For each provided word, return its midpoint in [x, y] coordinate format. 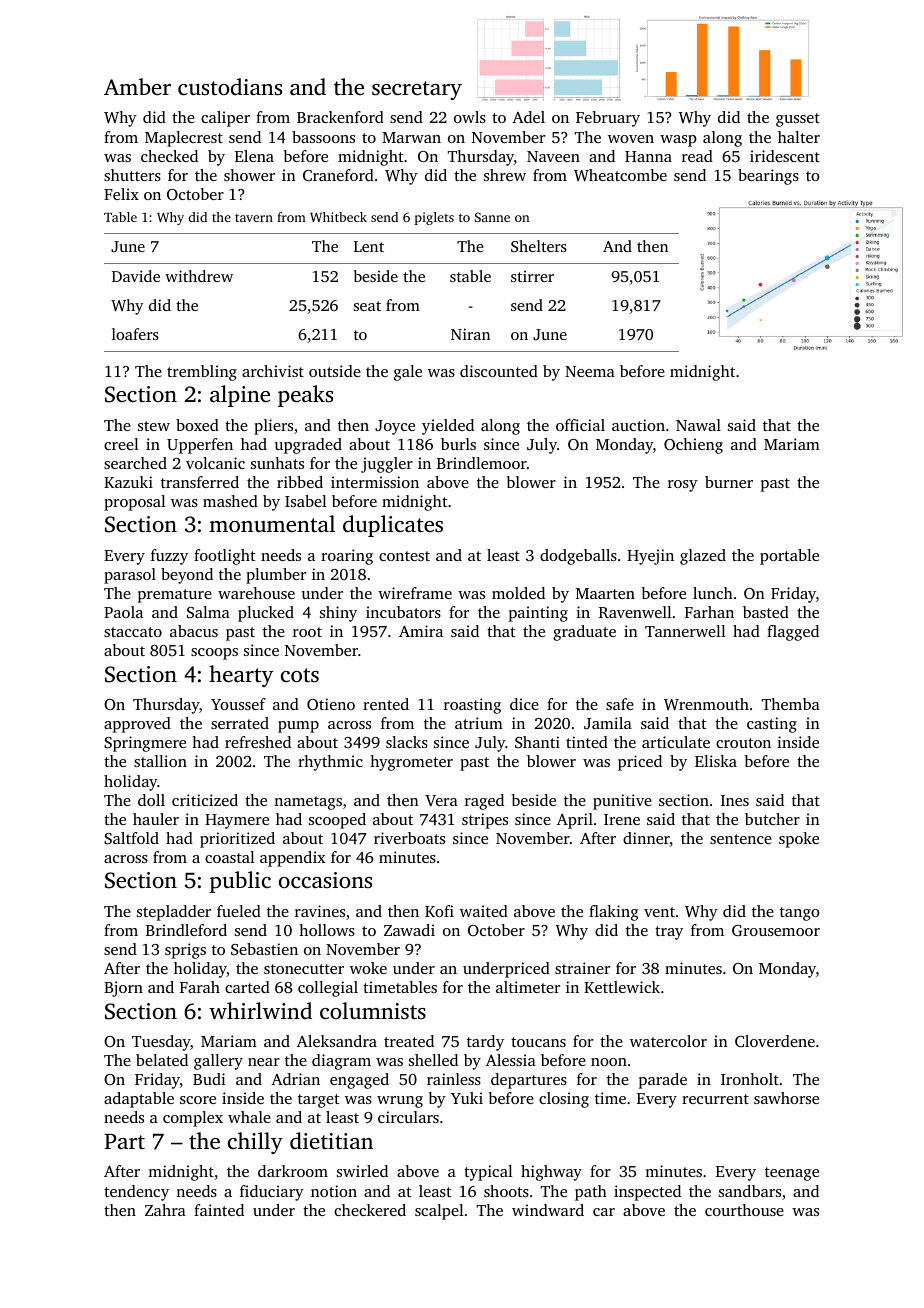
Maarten [605, 593]
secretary [417, 90]
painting [538, 614]
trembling [202, 373]
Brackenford [340, 117]
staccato [133, 632]
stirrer [532, 276]
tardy [485, 1043]
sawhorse [786, 1098]
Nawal [698, 425]
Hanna [648, 156]
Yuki [467, 1098]
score [198, 1100]
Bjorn [123, 989]
